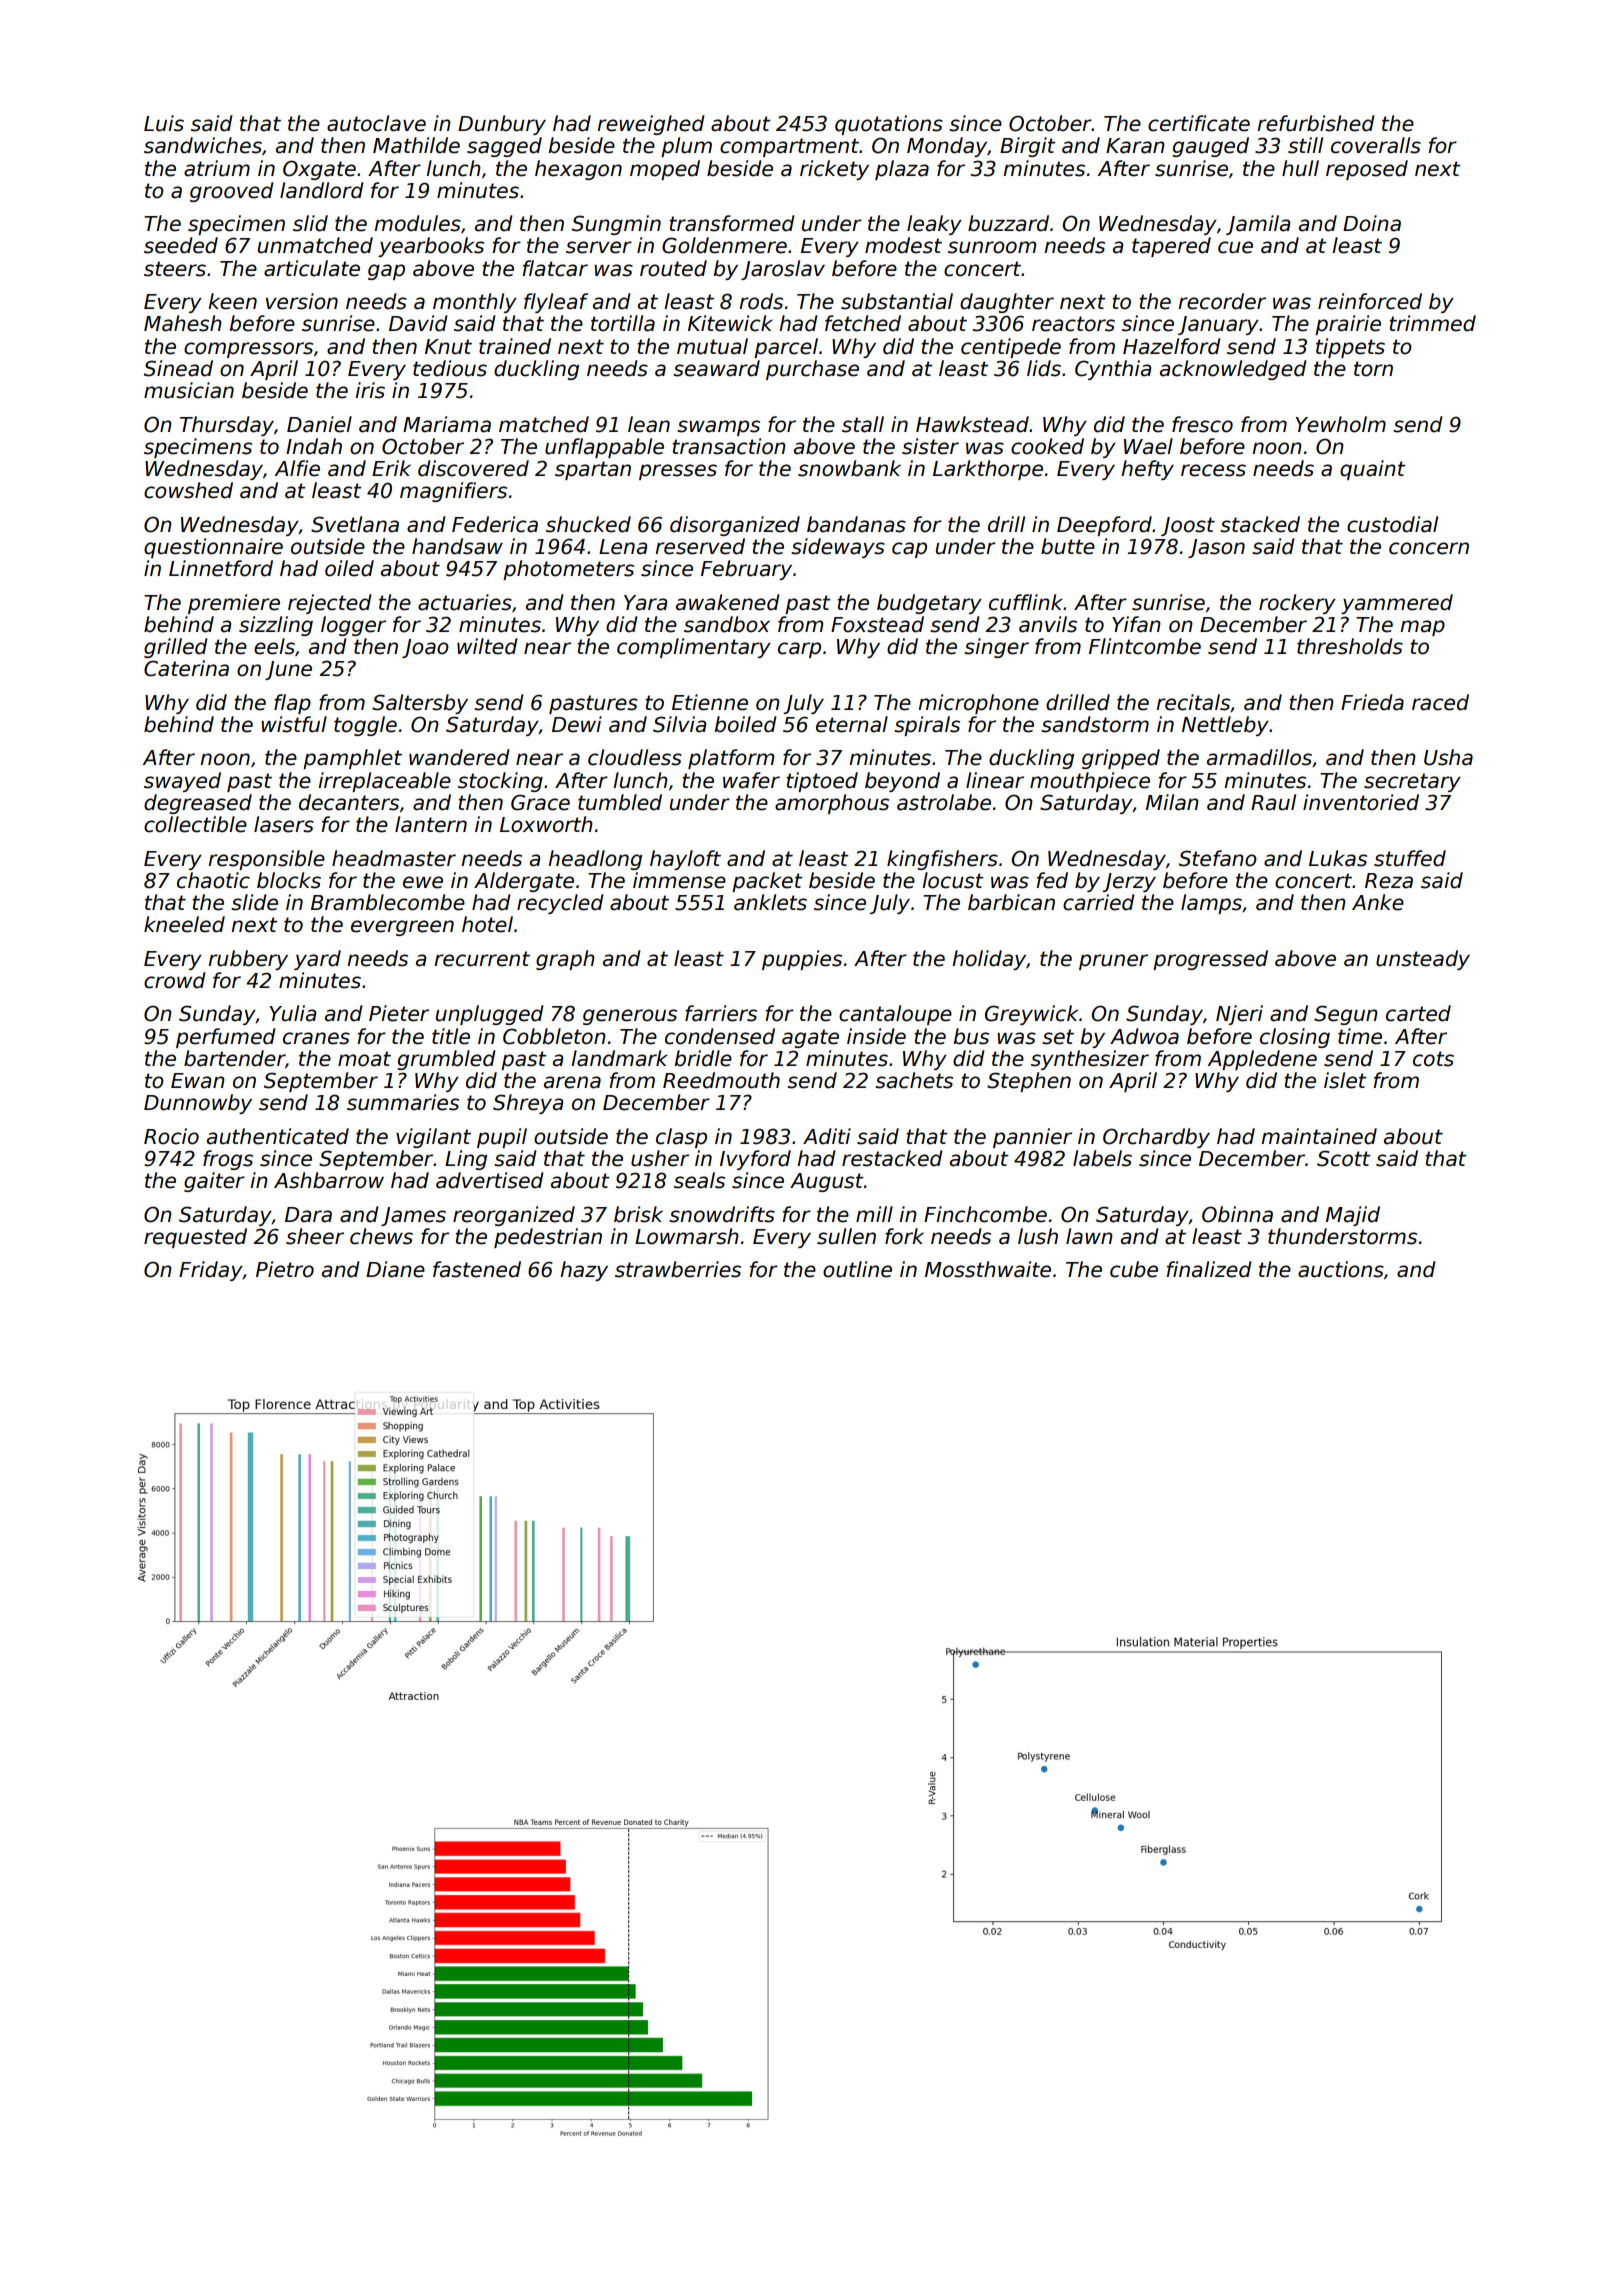  Describe the element at coordinates (1209, 1269) in the page. I see `finalized` at that location.
